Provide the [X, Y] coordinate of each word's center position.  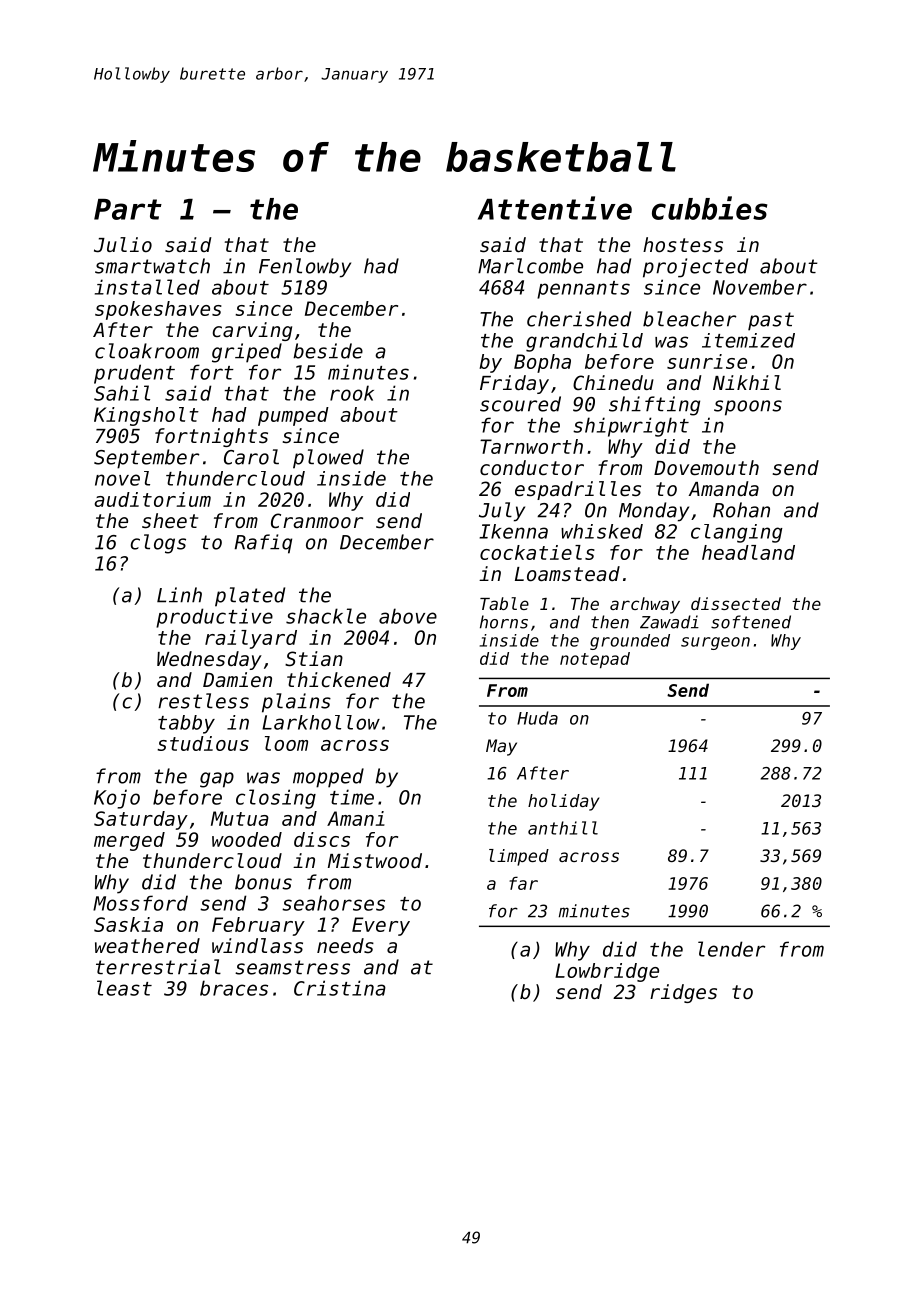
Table [504, 603]
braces [234, 988]
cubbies [709, 208]
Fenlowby [305, 268]
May [501, 747]
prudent [134, 374]
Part [128, 209]
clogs [158, 544]
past [771, 321]
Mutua [240, 818]
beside [328, 351]
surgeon [715, 643]
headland [748, 552]
